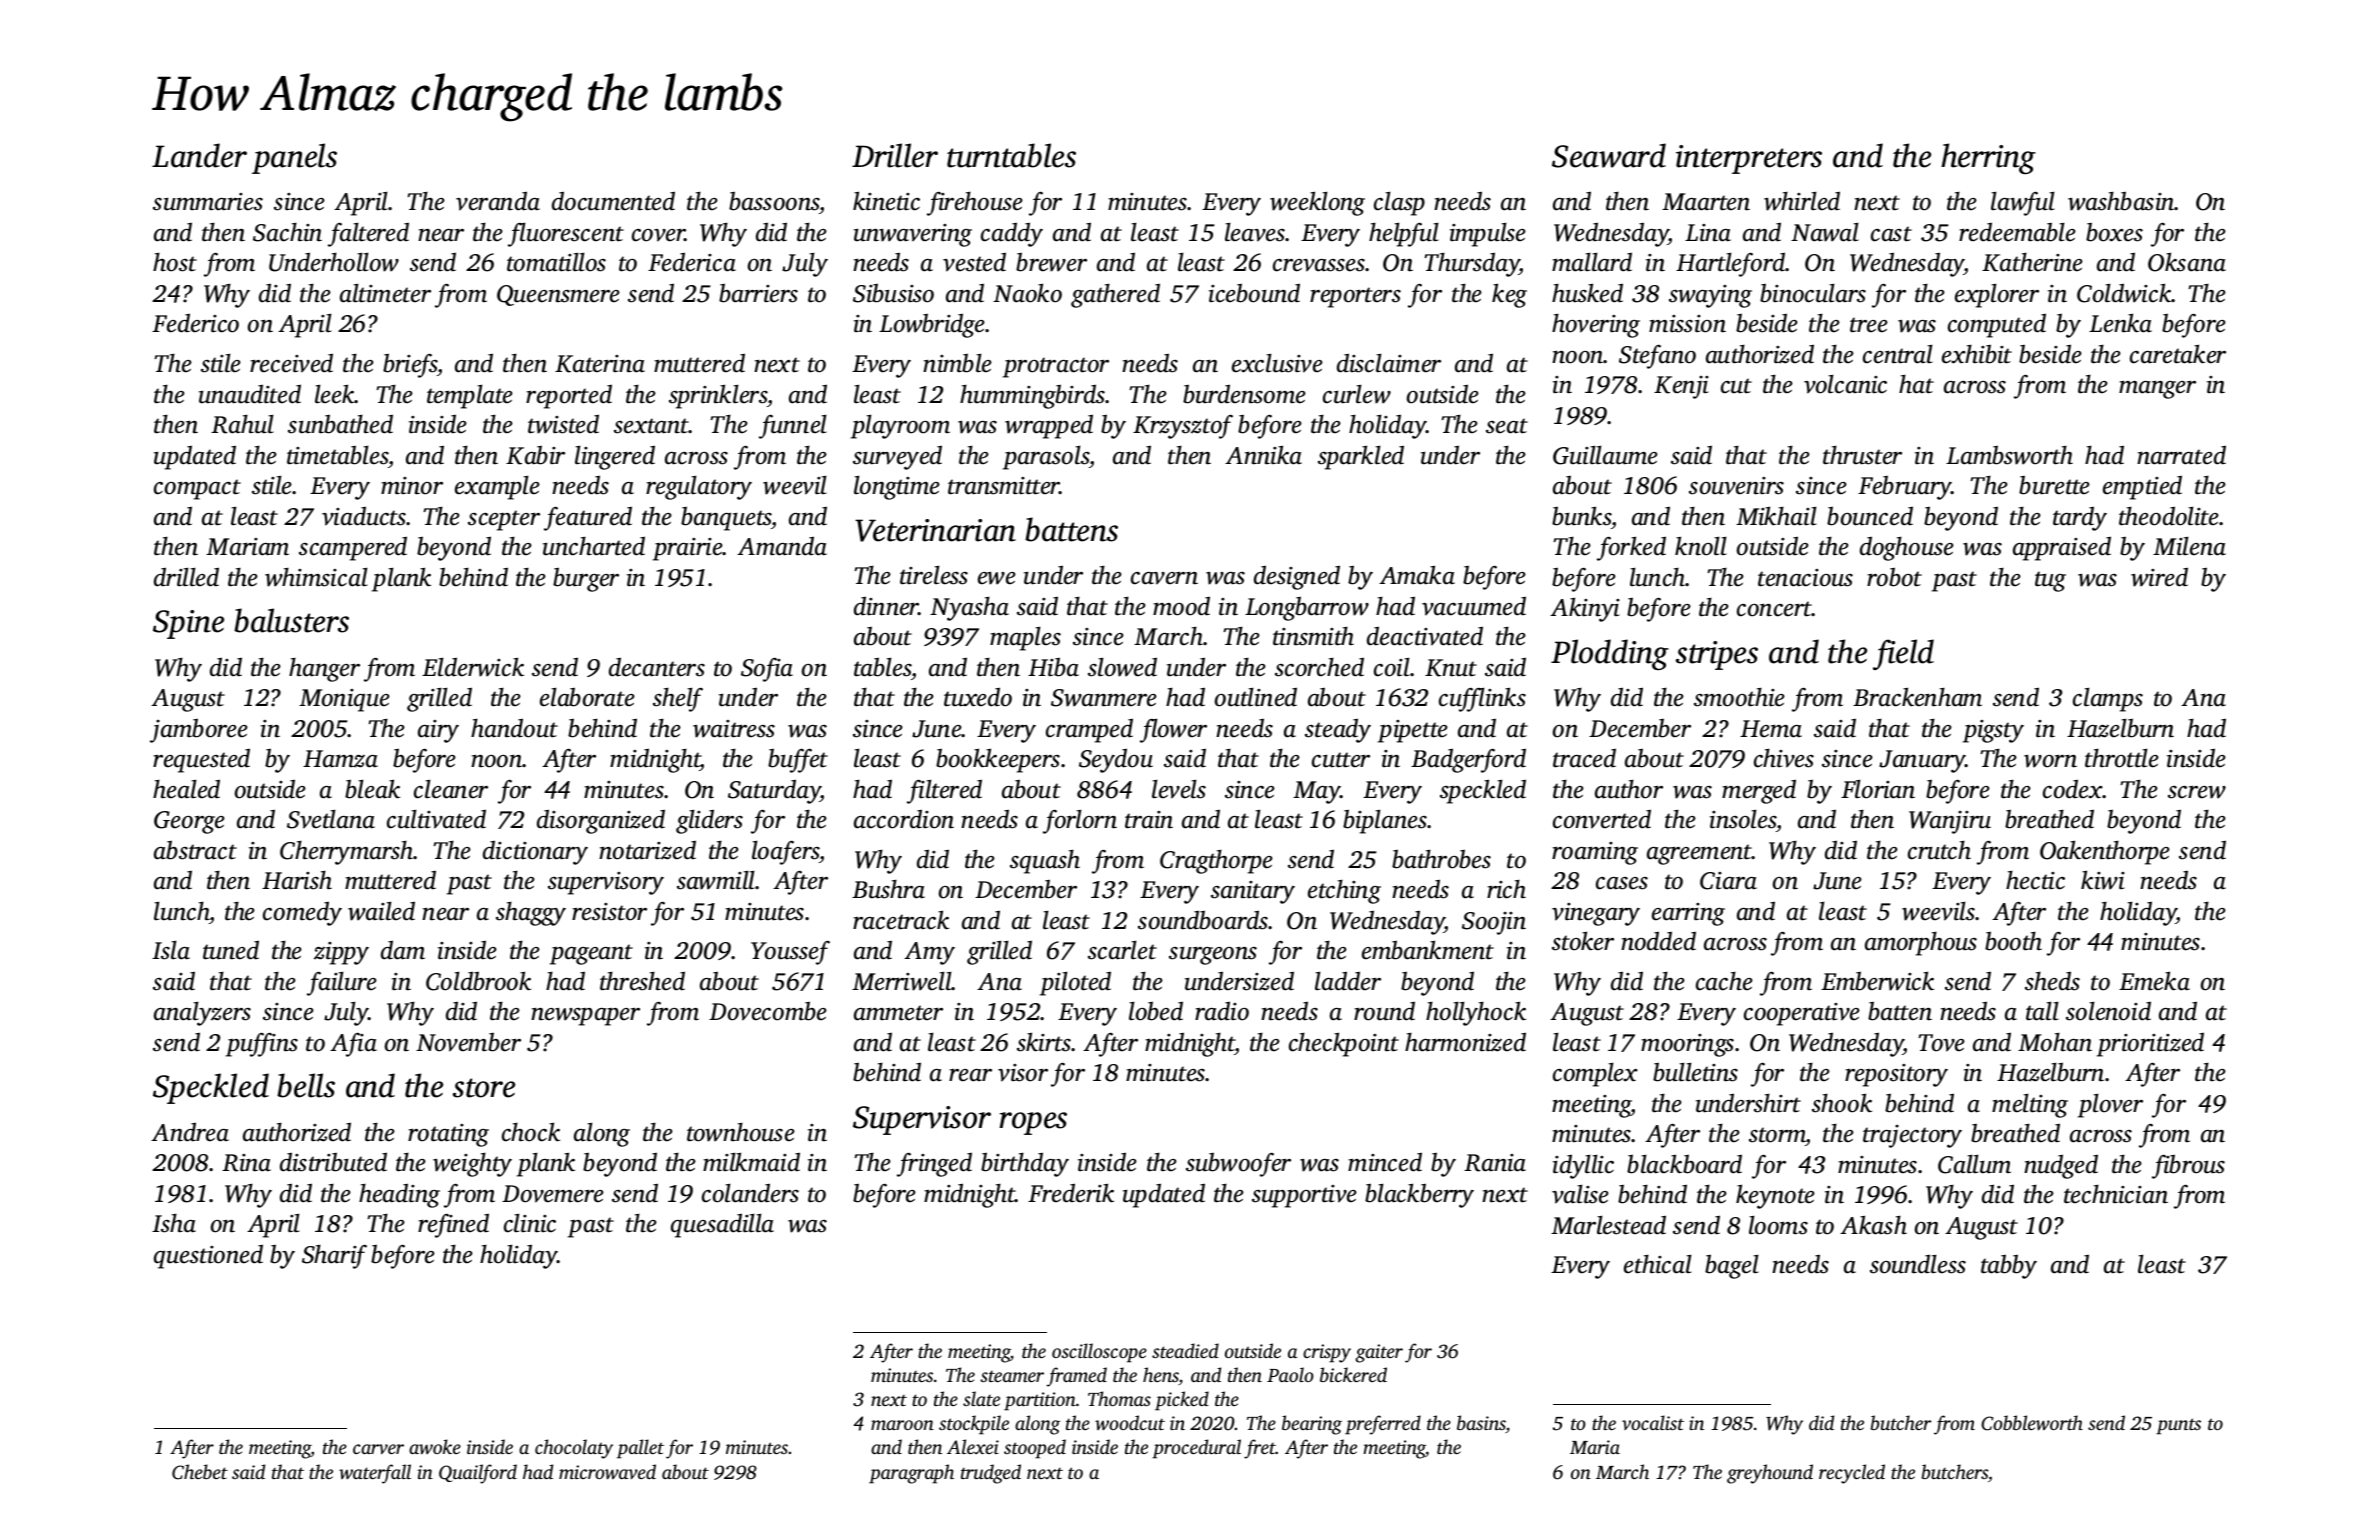 The image size is (2380, 1540). Describe the element at coordinates (2073, 789) in the screenshot. I see `codex` at that location.
